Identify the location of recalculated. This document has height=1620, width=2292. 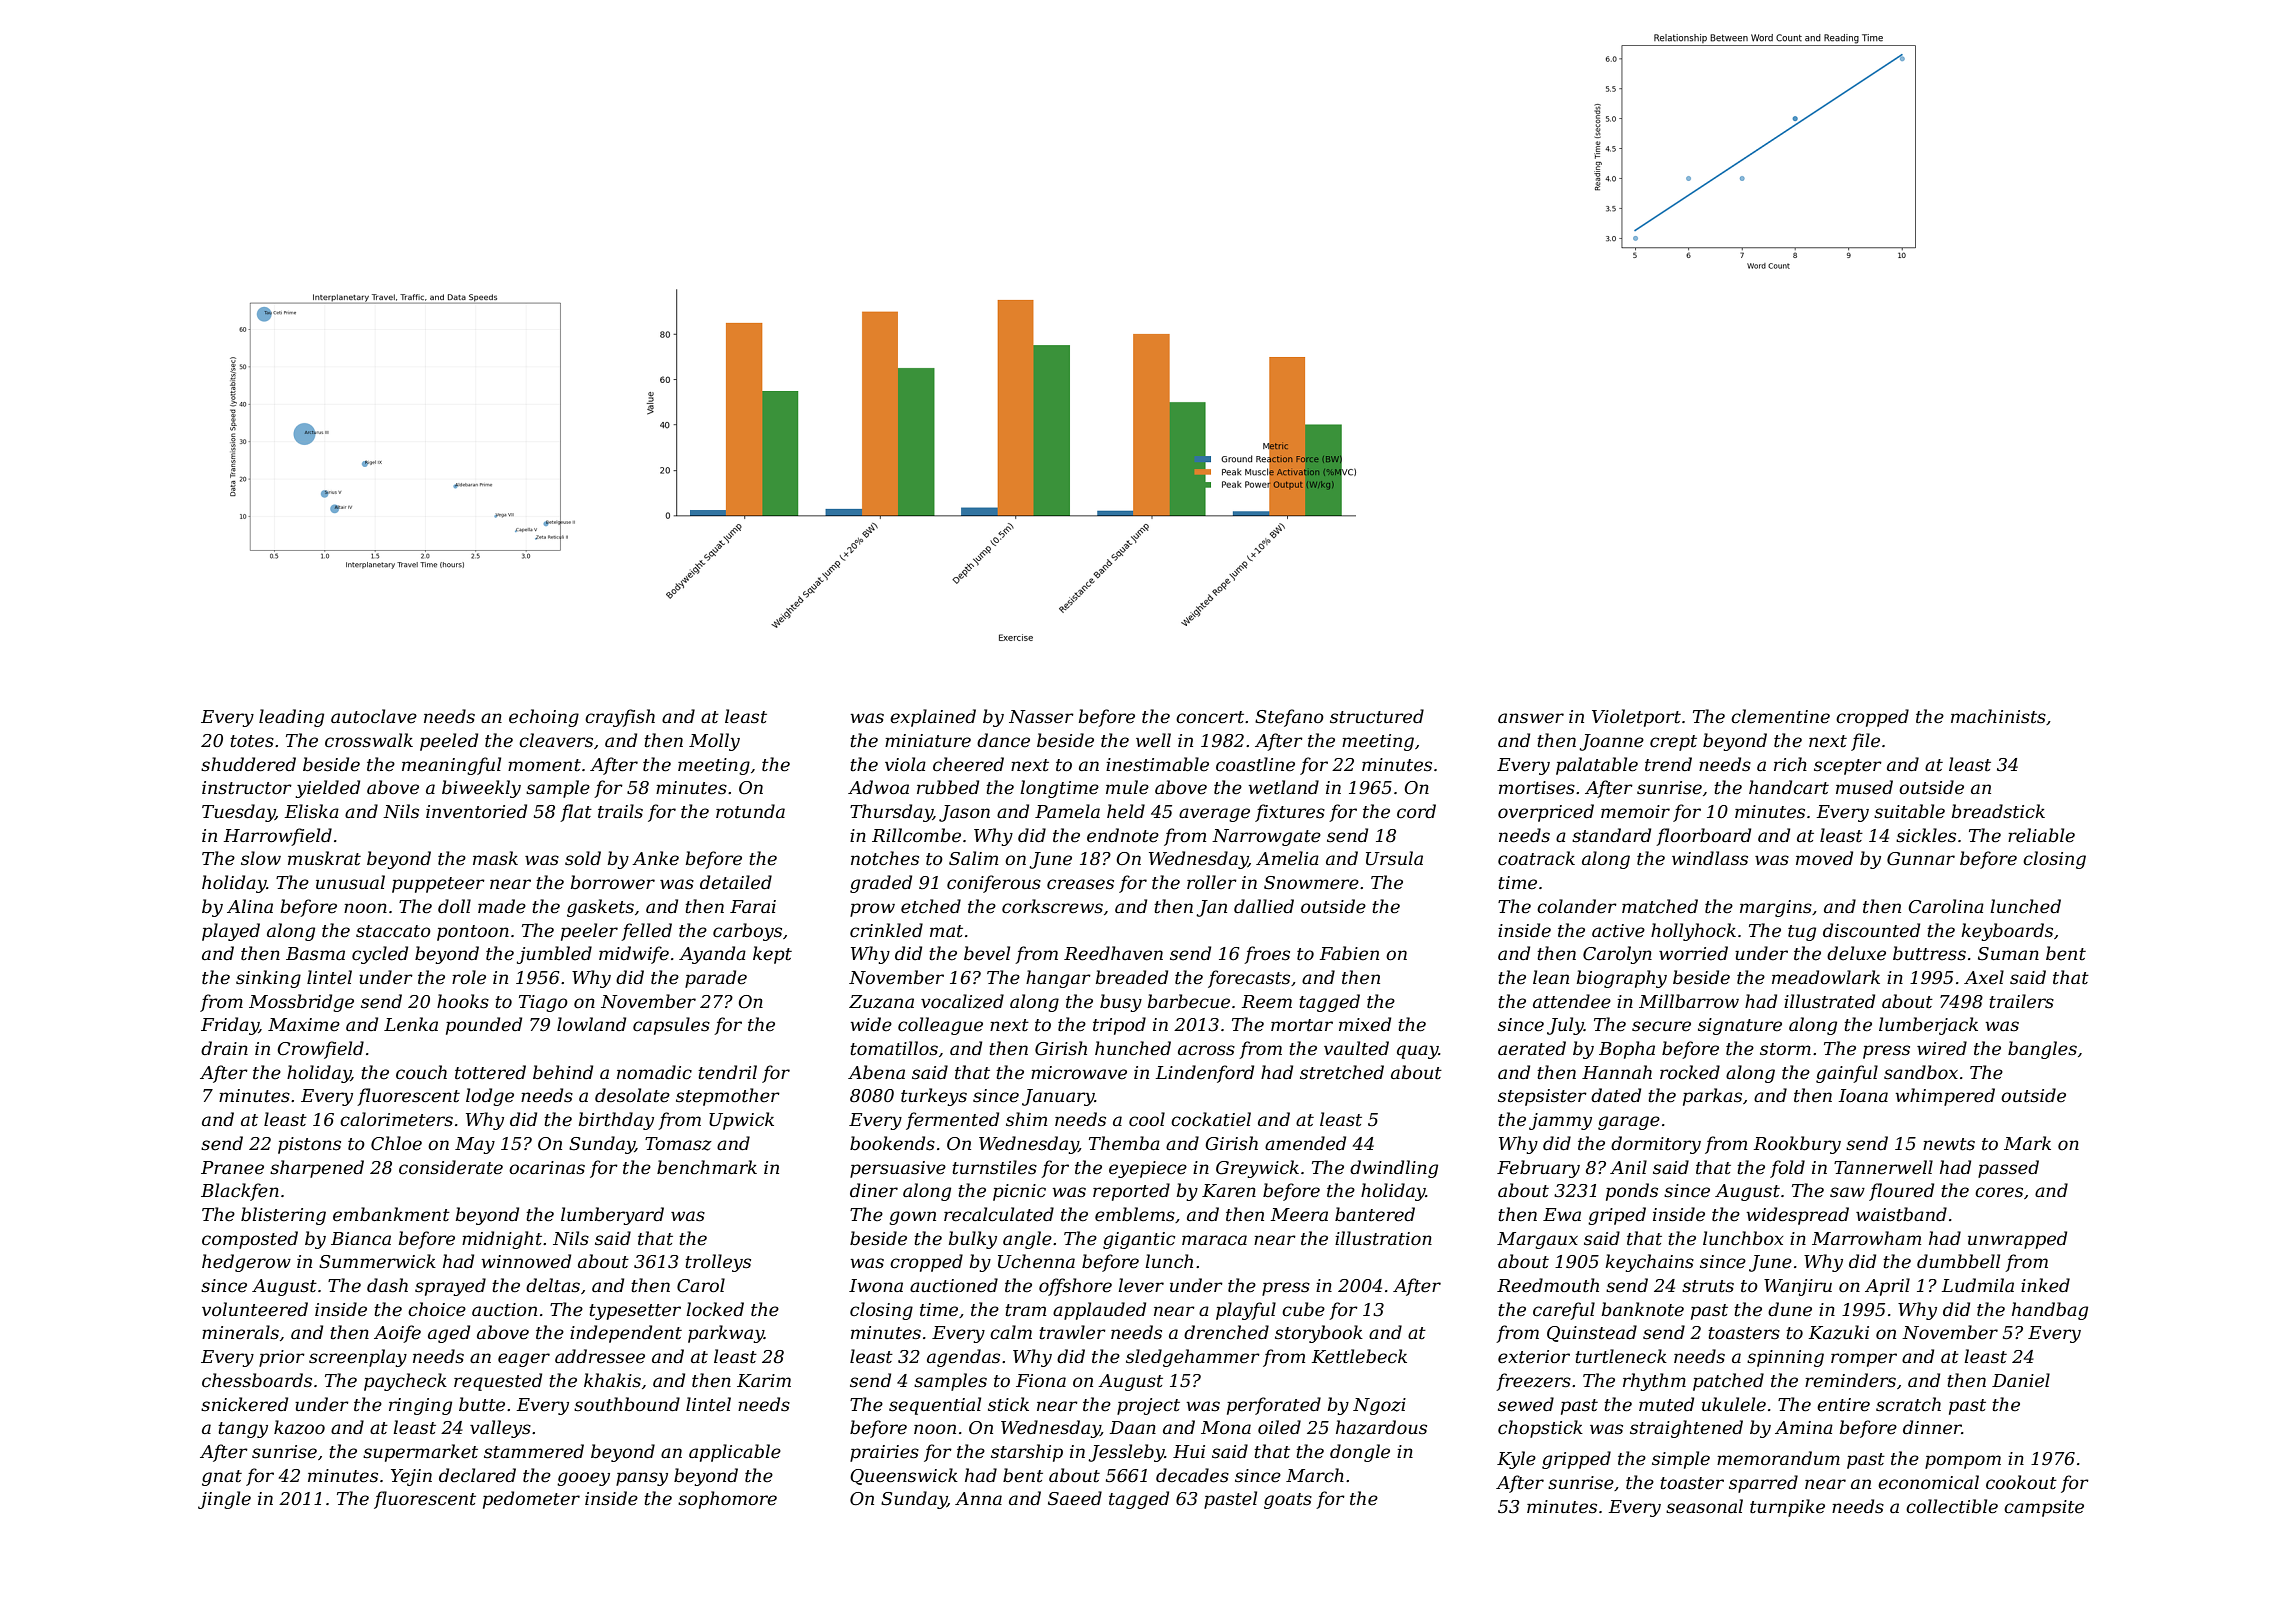
(999, 1214).
